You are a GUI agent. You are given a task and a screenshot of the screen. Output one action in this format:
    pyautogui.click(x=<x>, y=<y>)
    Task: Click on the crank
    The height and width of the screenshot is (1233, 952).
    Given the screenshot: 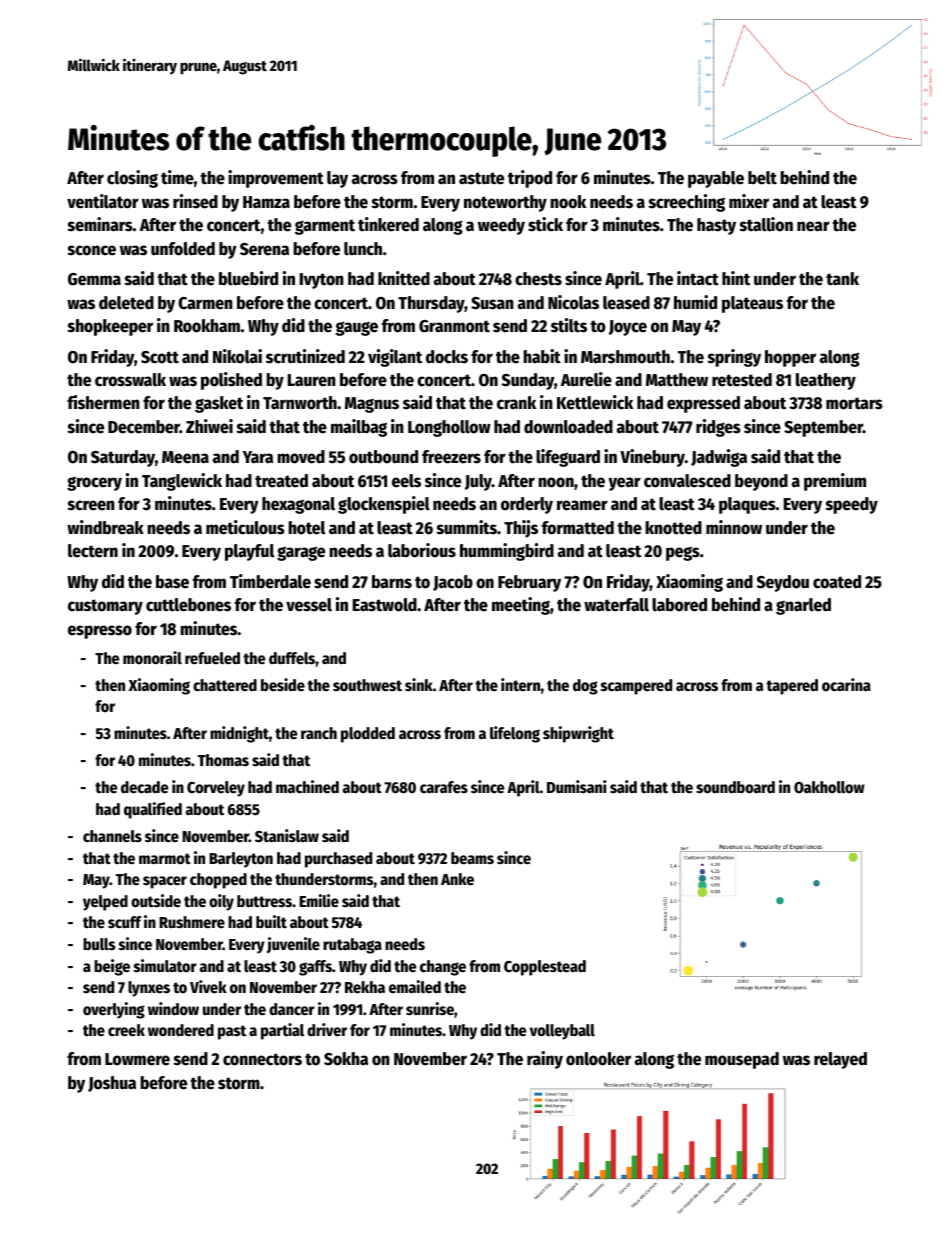 What is the action you would take?
    pyautogui.click(x=516, y=403)
